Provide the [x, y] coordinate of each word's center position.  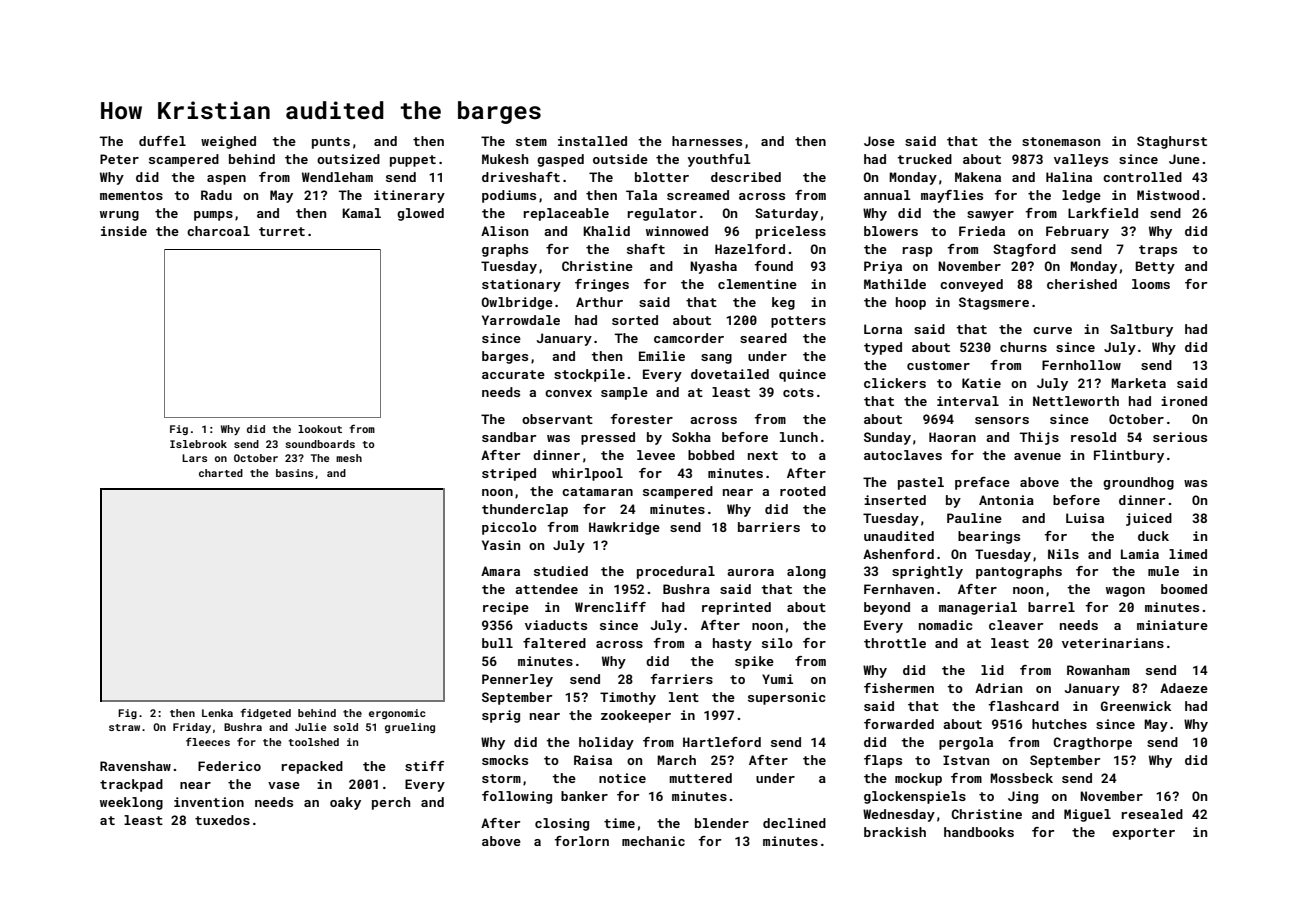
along [806, 572]
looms [1151, 284]
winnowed [677, 231]
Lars [194, 458]
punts [331, 143]
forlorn [581, 841]
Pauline [974, 518]
